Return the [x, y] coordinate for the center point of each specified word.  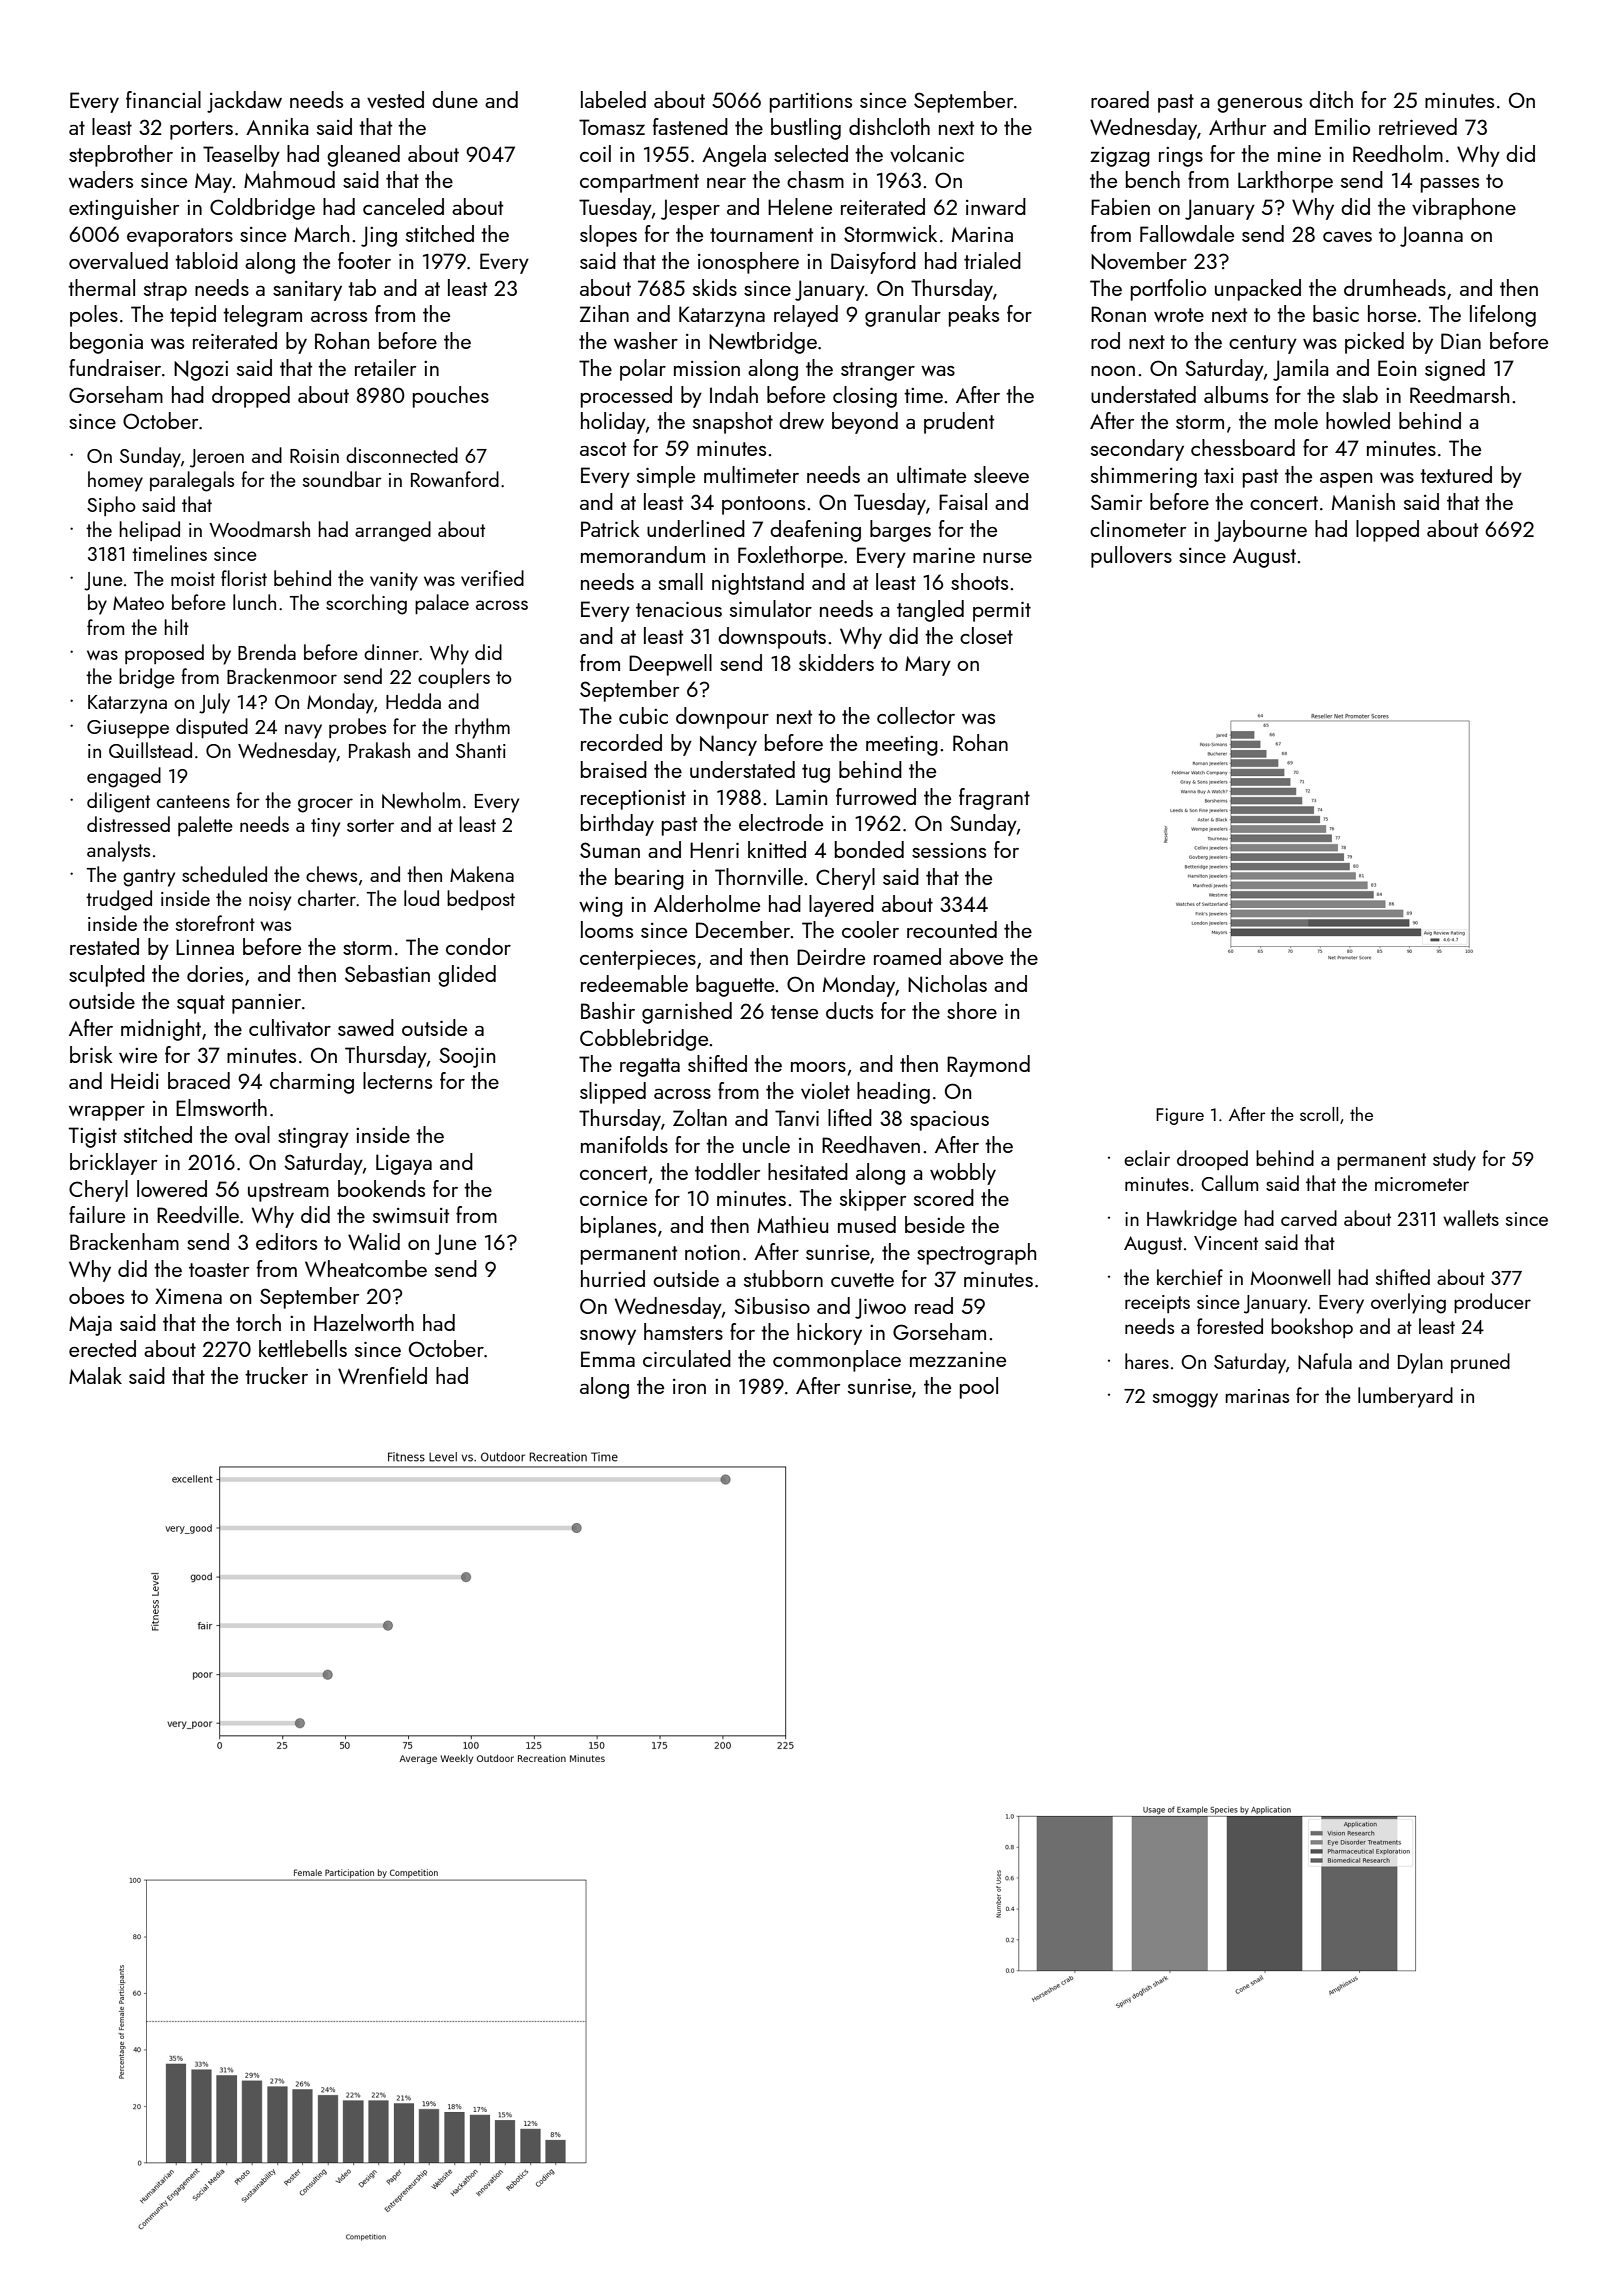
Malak [95, 1375]
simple [666, 477]
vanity [394, 581]
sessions [949, 850]
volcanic [927, 153]
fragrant [994, 799]
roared [1120, 99]
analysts [118, 851]
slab [1360, 394]
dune [455, 99]
